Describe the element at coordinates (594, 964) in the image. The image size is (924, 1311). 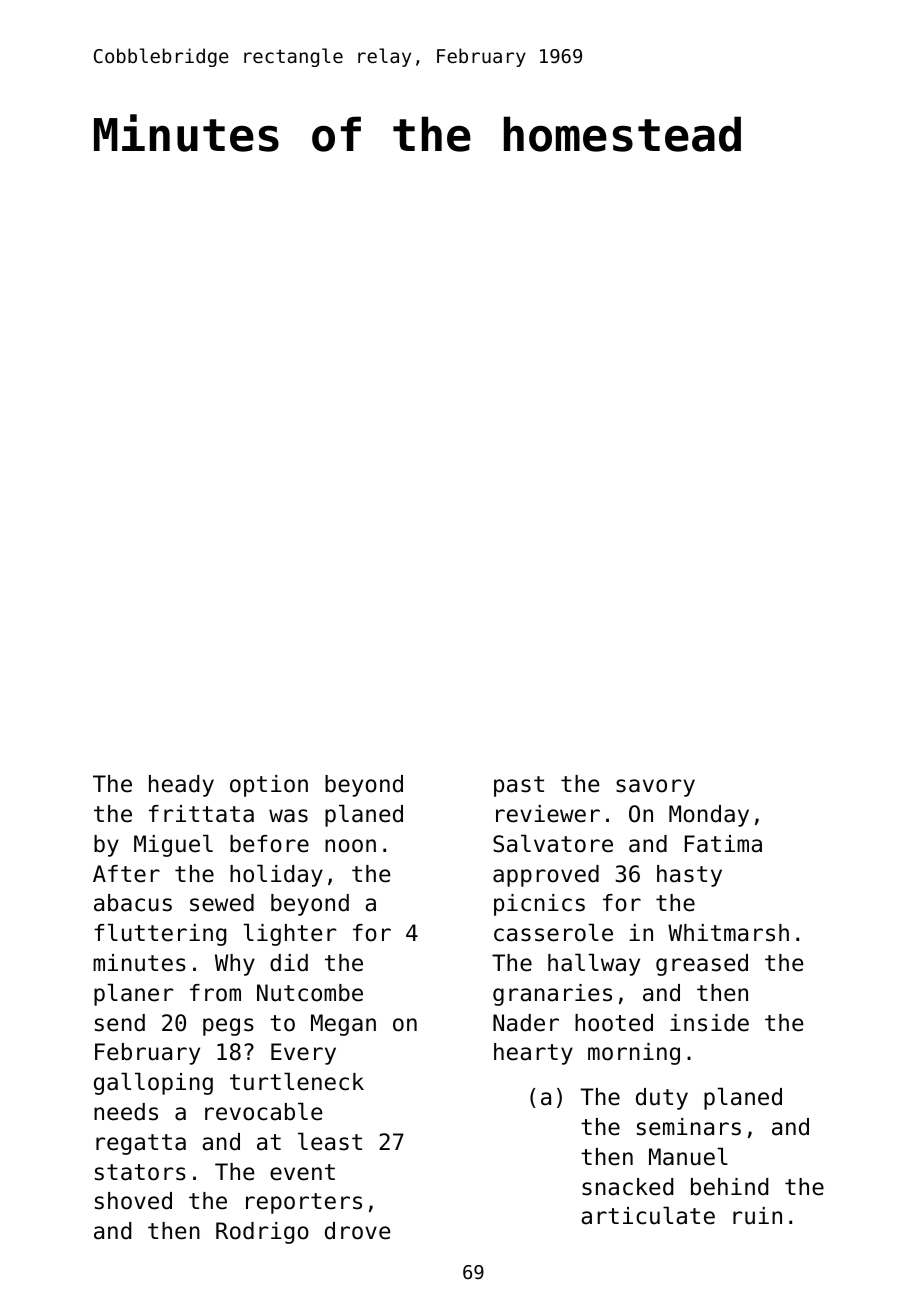
I see `hallway` at that location.
